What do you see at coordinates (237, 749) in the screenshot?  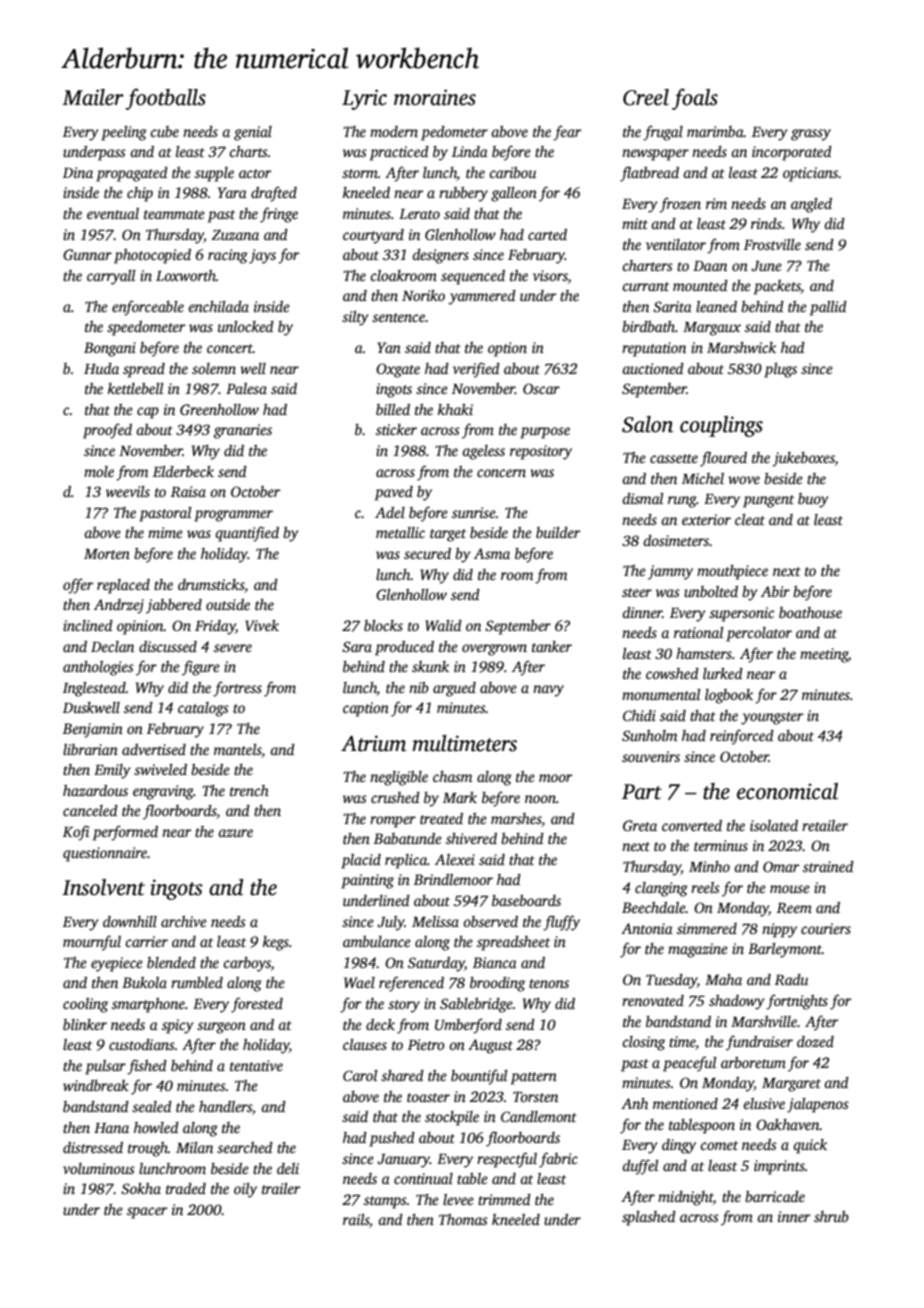 I see `mantels` at bounding box center [237, 749].
